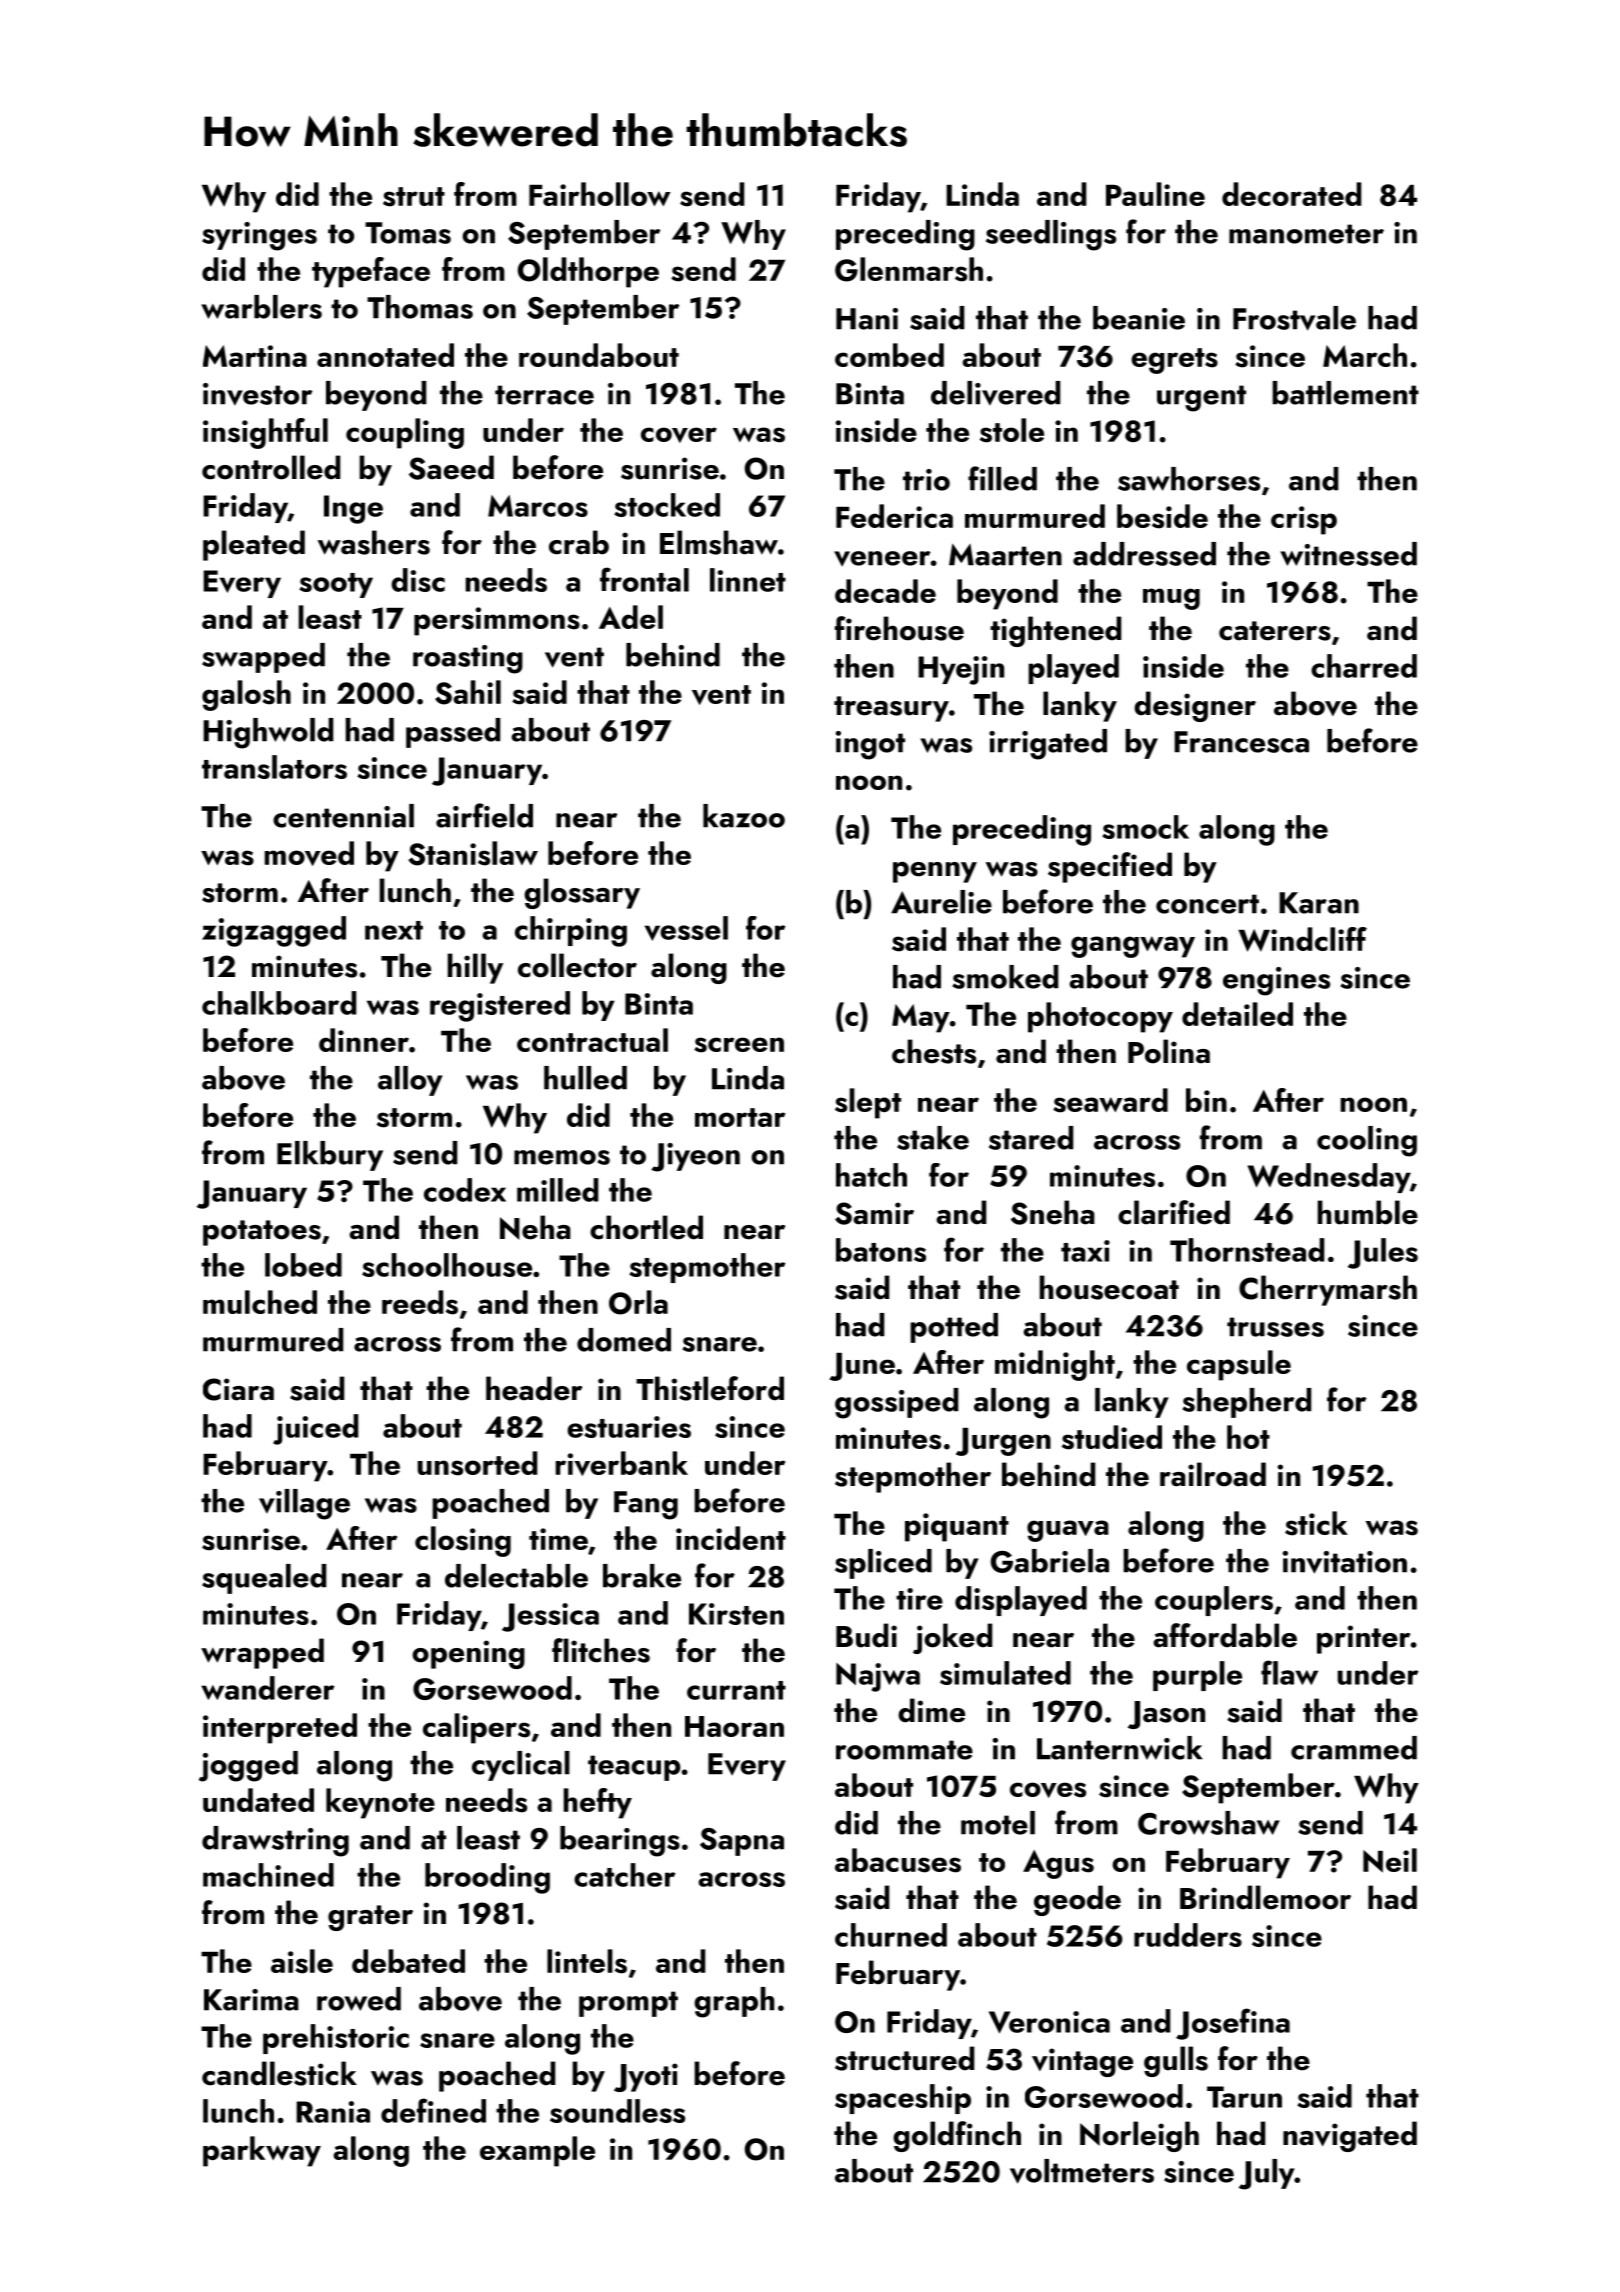 The width and height of the screenshot is (1620, 2292). What do you see at coordinates (537, 2151) in the screenshot?
I see `example` at bounding box center [537, 2151].
